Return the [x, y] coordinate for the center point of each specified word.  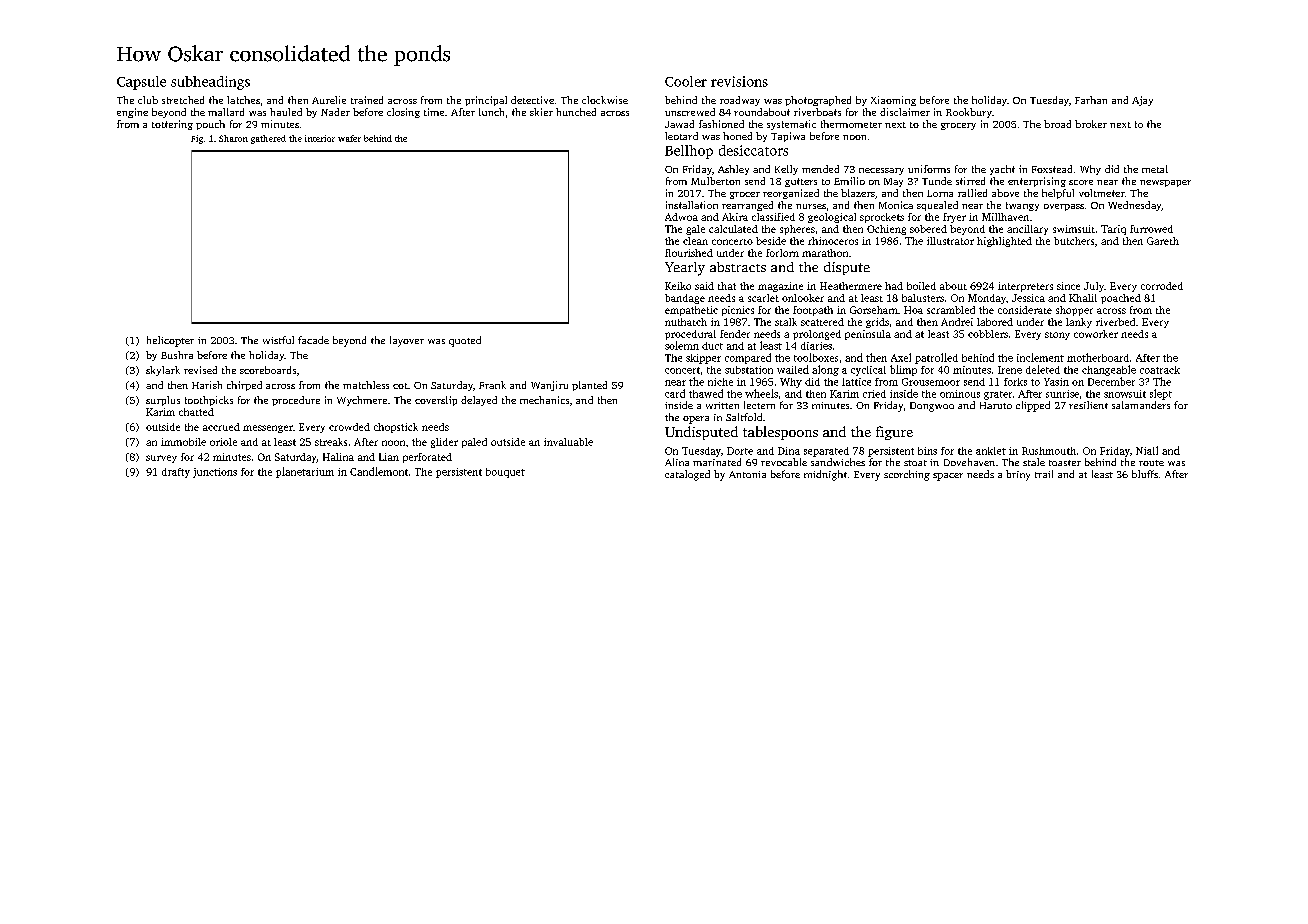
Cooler [686, 81]
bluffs [1145, 474]
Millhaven [1005, 217]
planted [589, 386]
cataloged [687, 475]
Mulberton [715, 181]
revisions [739, 81]
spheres [797, 230]
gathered [268, 139]
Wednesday [1135, 206]
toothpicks [209, 401]
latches [243, 100]
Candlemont [379, 471]
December [1111, 381]
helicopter [170, 341]
